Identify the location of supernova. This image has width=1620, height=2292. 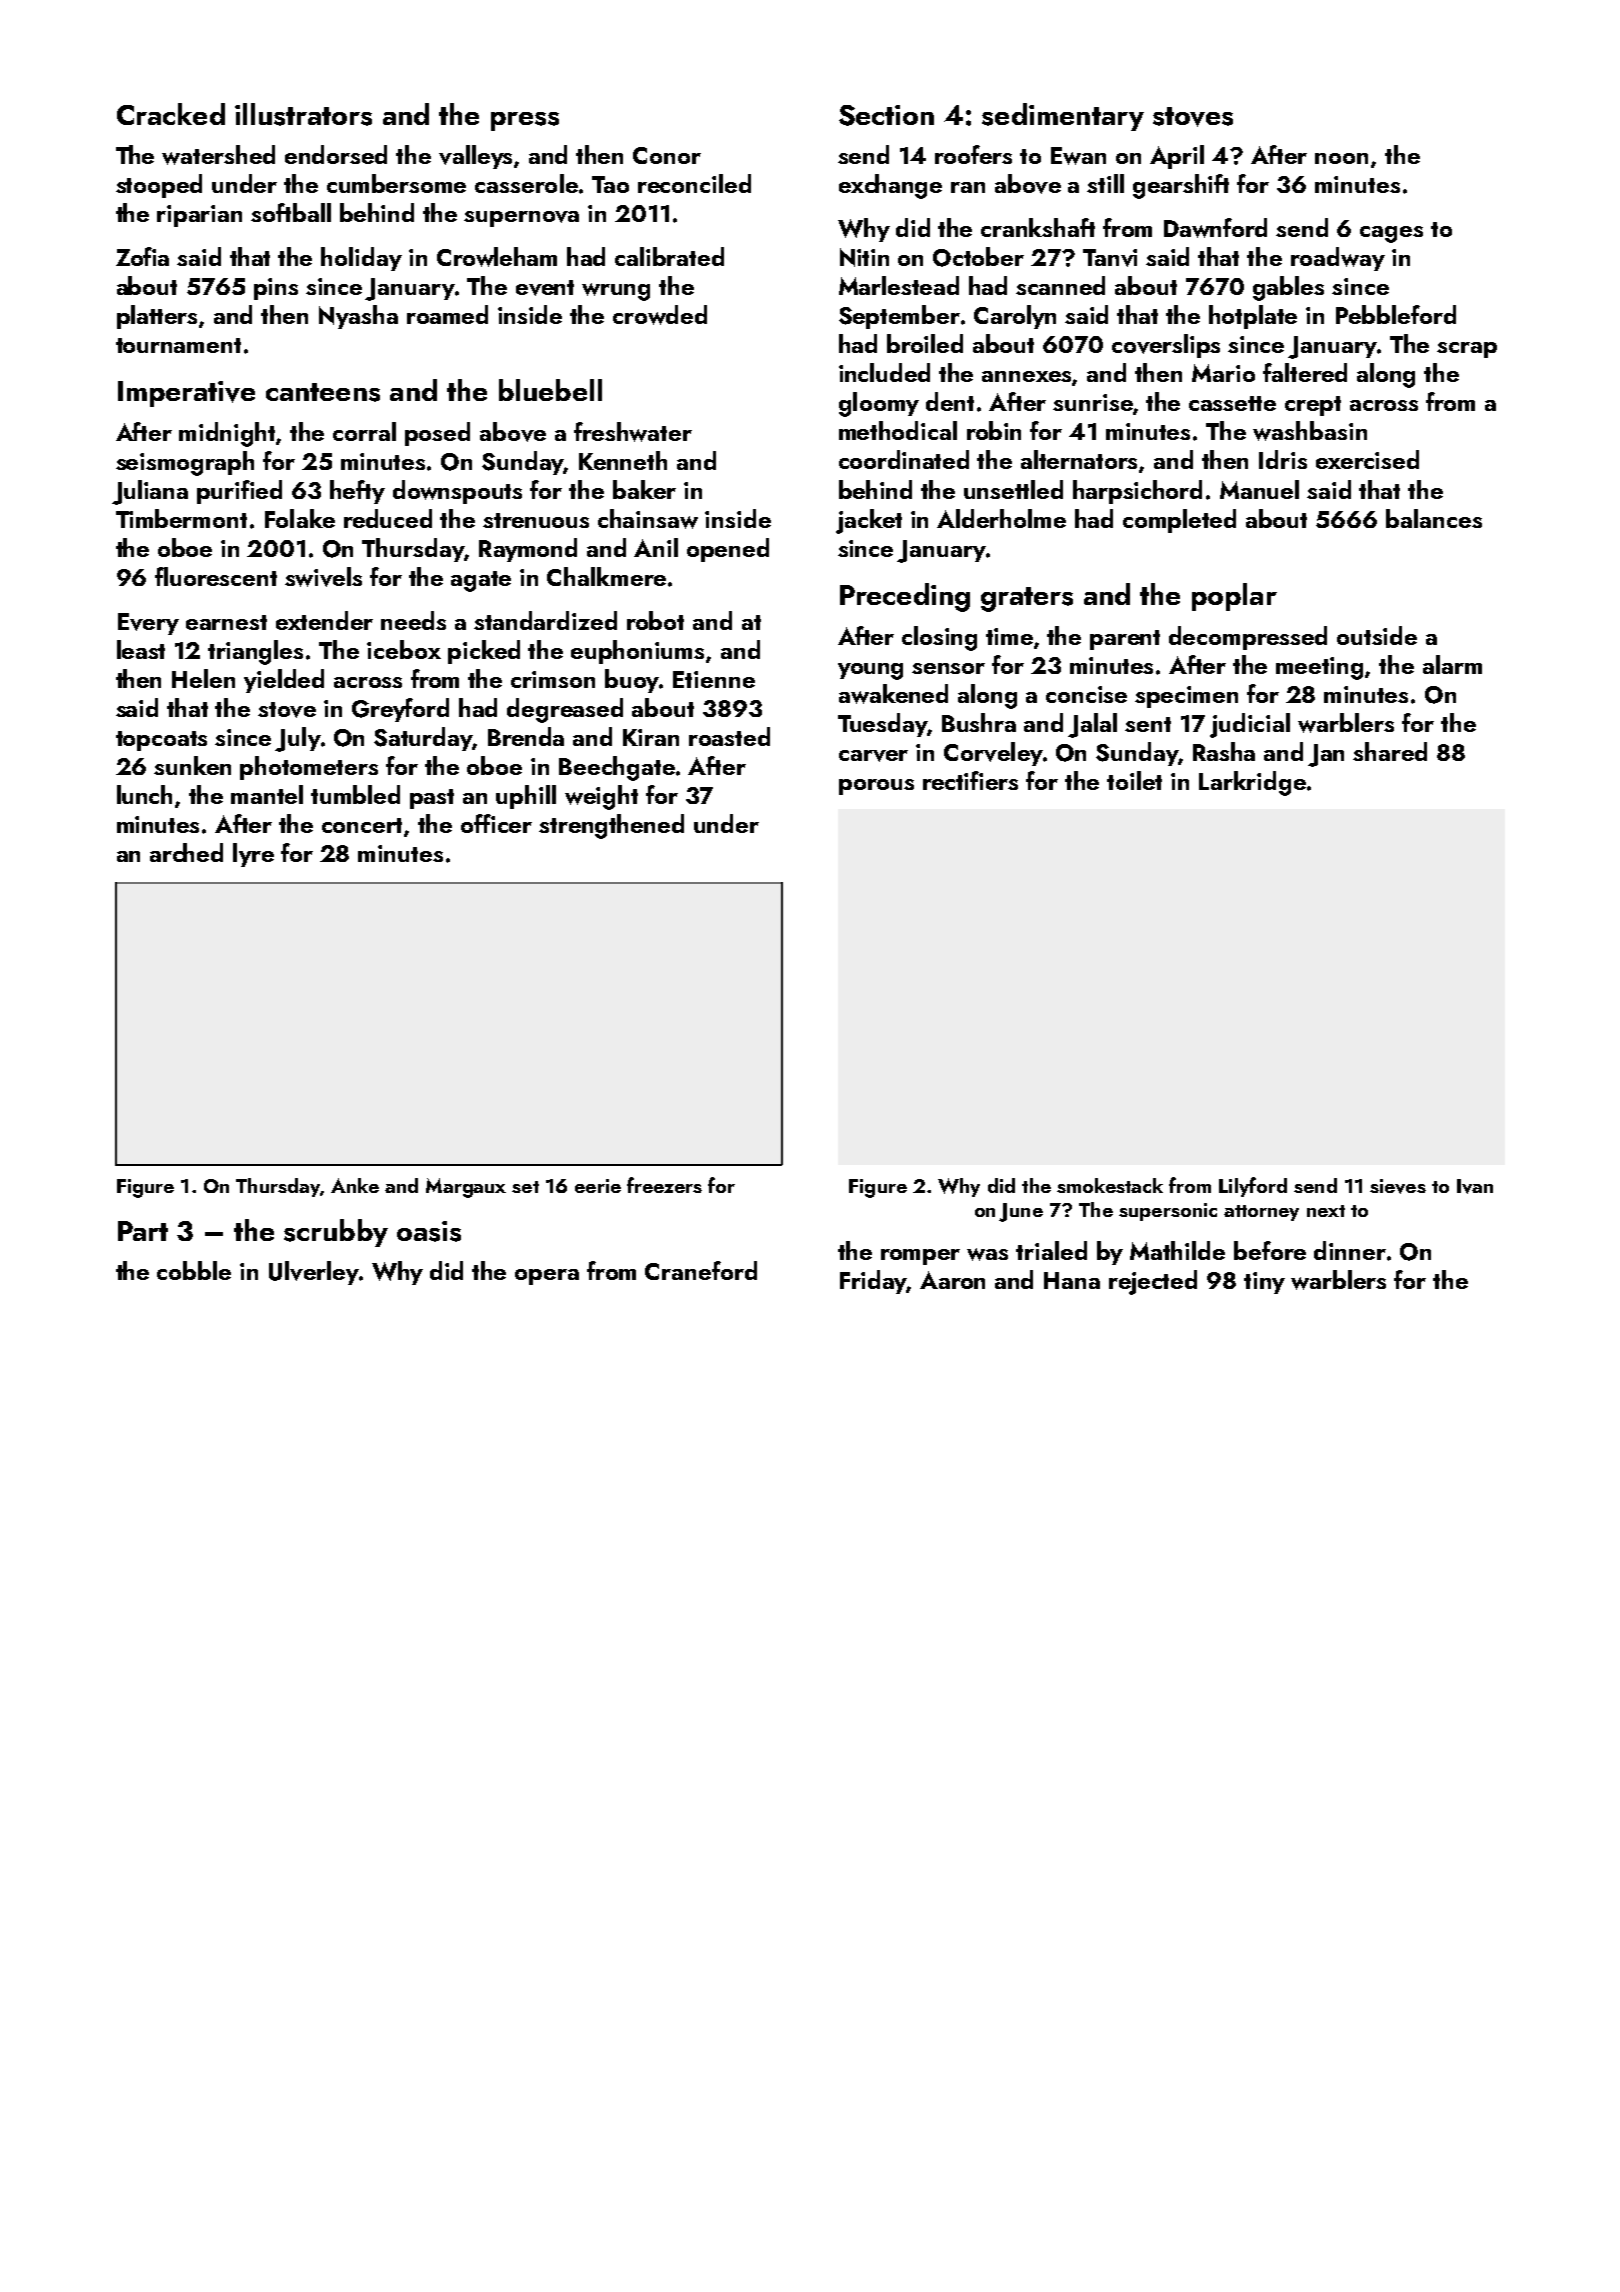
(521, 219).
